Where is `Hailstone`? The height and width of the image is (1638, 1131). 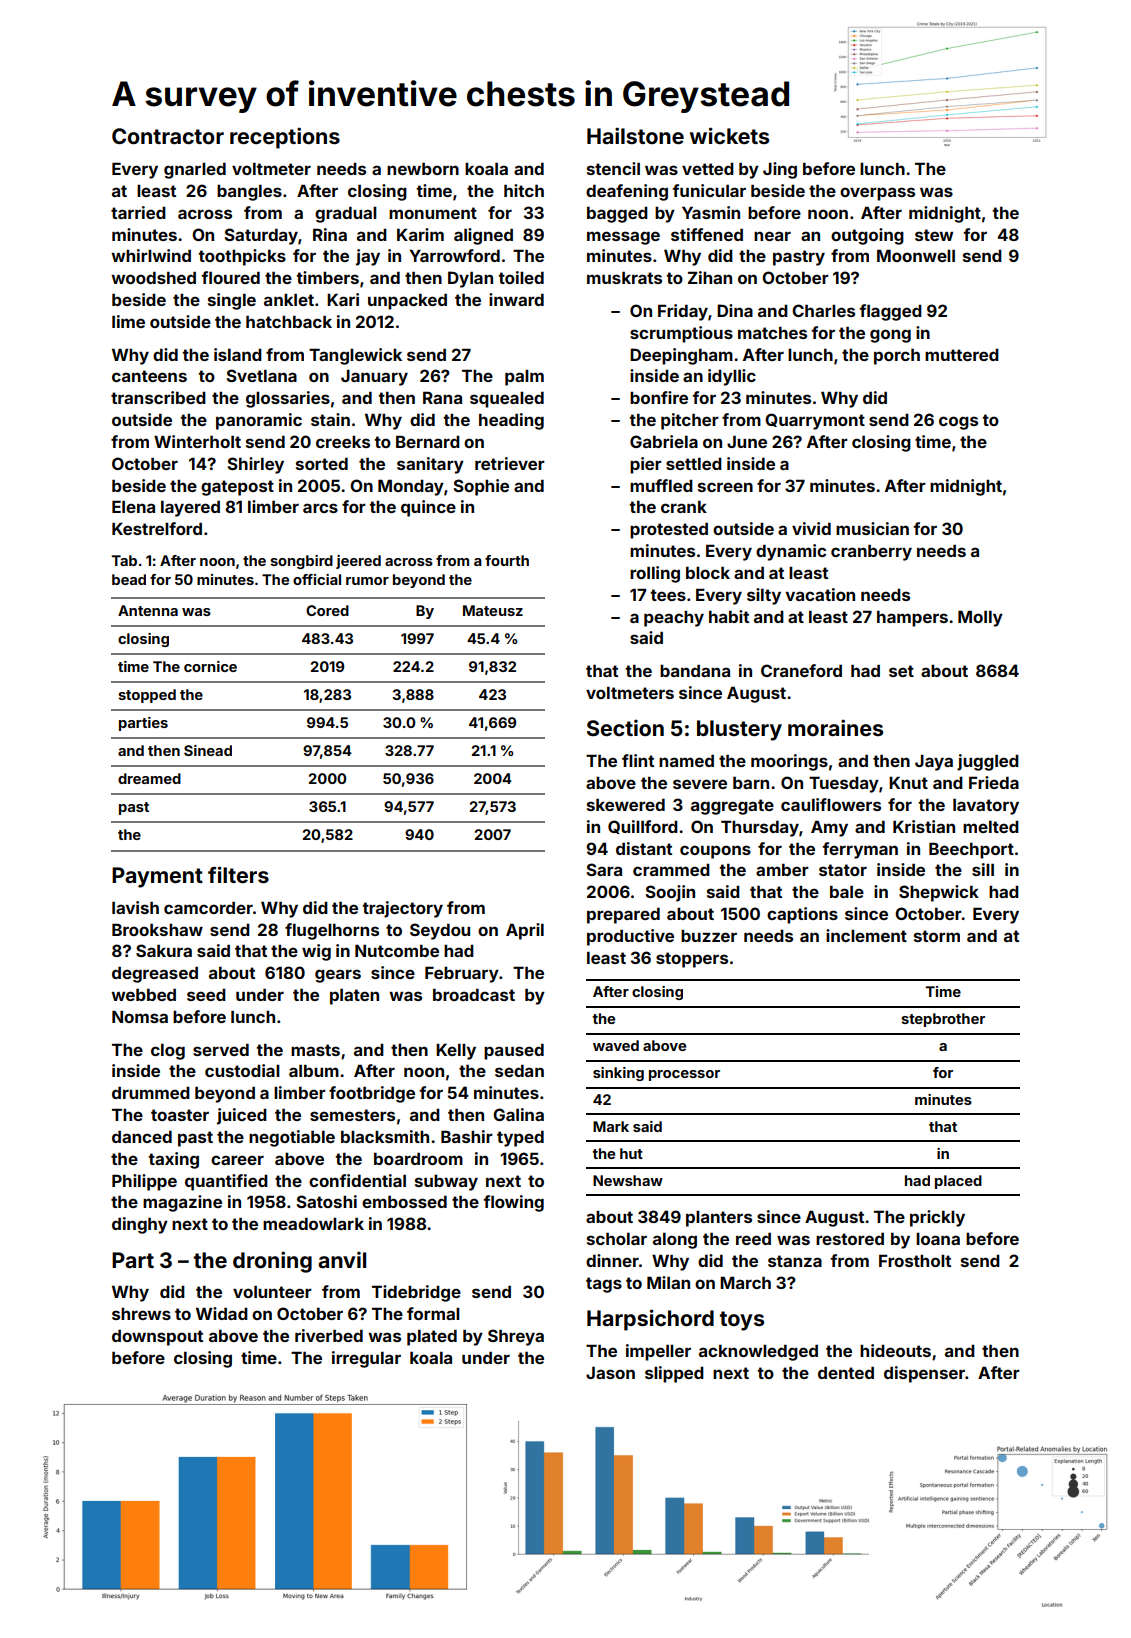 Hailstone is located at coordinates (635, 135).
